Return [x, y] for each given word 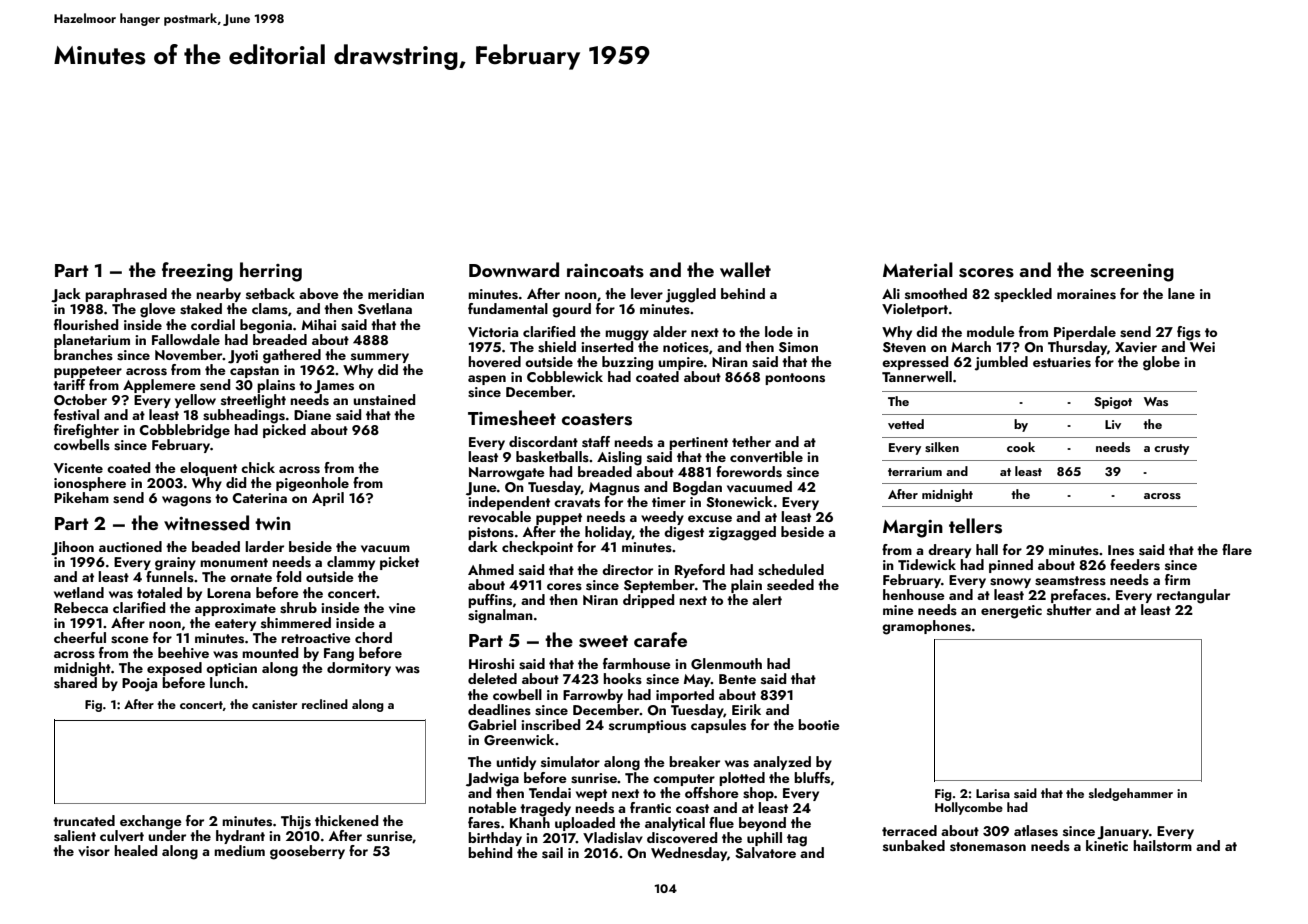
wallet [745, 269]
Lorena [229, 593]
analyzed [782, 763]
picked [284, 431]
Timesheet [512, 418]
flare [1237, 549]
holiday [608, 533]
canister [274, 704]
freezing [197, 272]
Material [918, 269]
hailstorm [1162, 846]
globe [1161, 363]
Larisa [993, 793]
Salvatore [765, 853]
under [167, 835]
